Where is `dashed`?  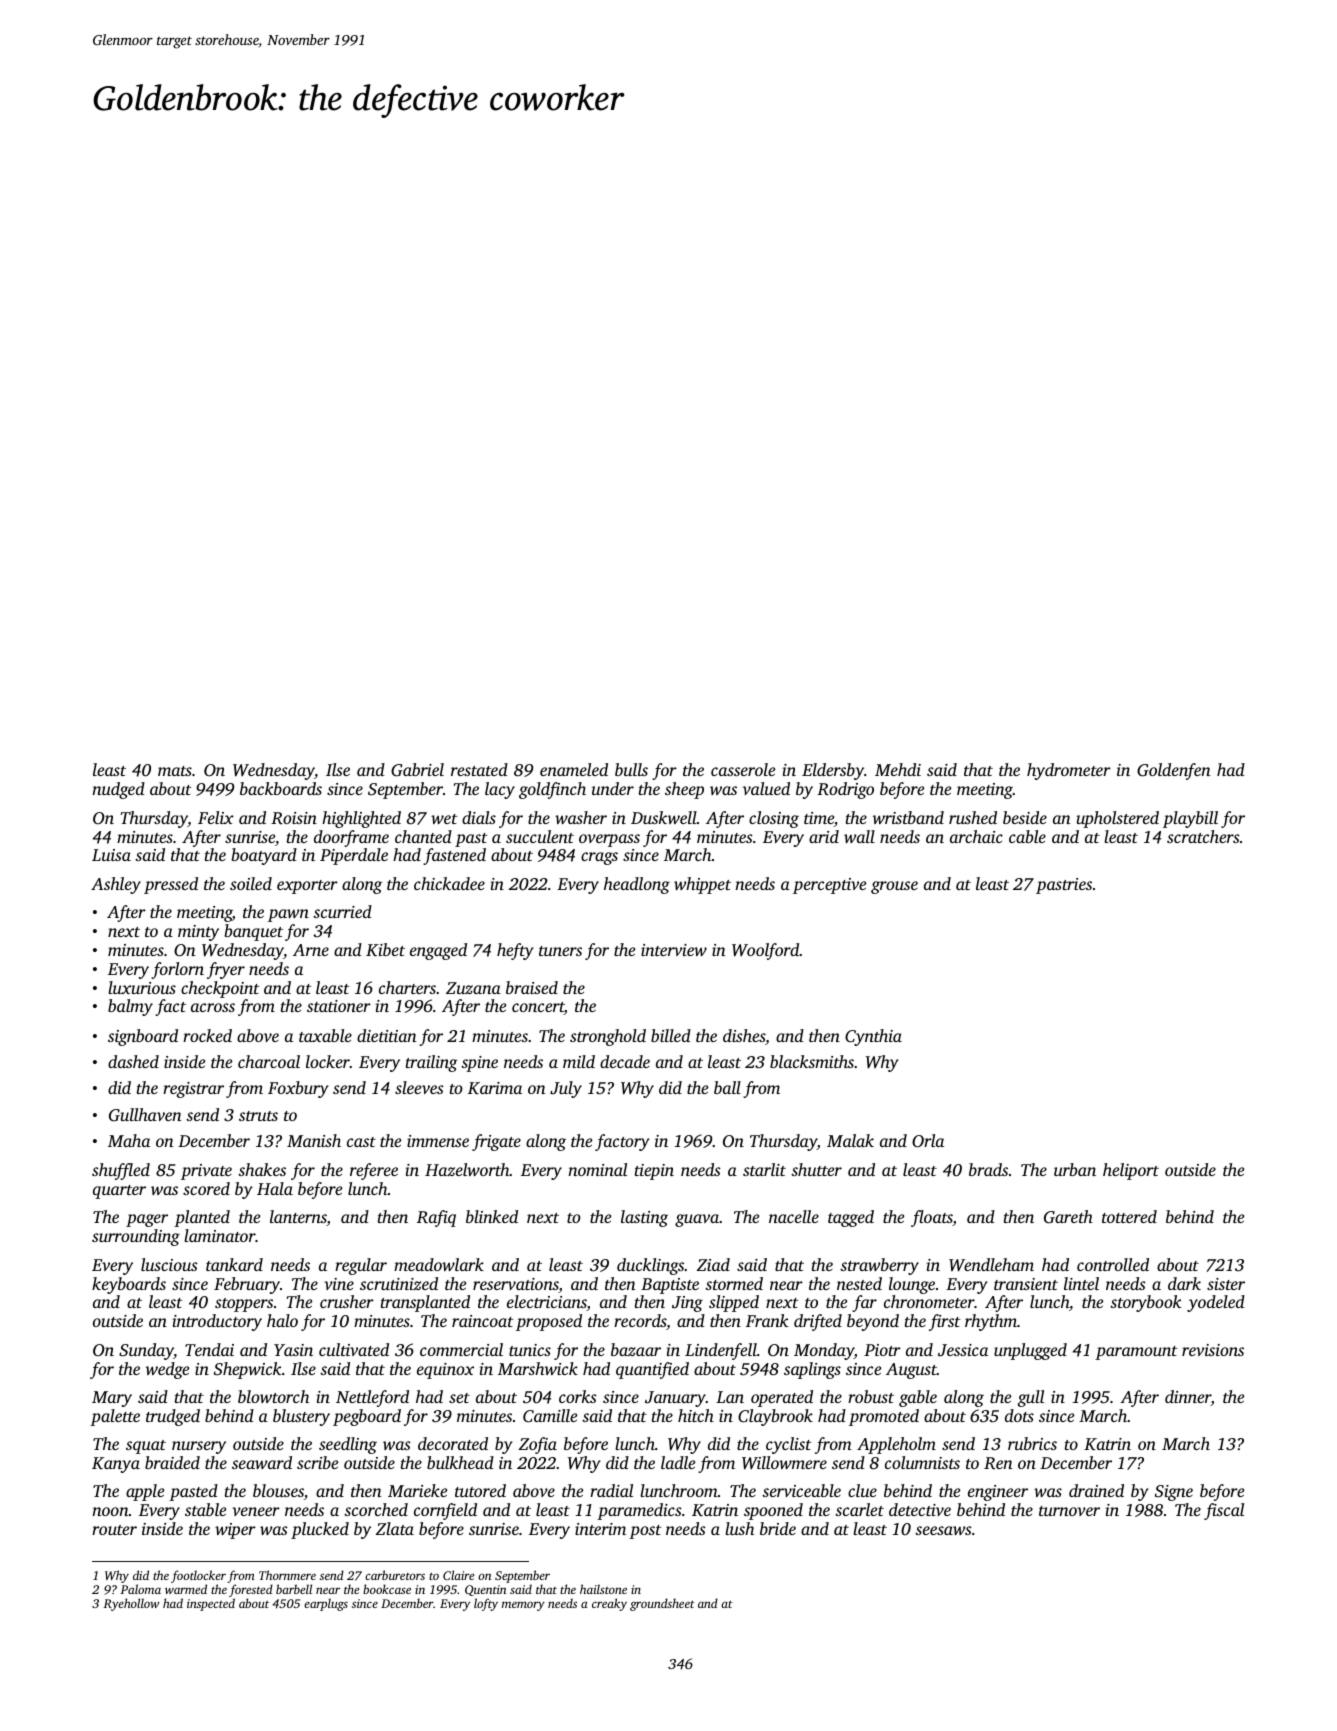 dashed is located at coordinates (133, 1061).
